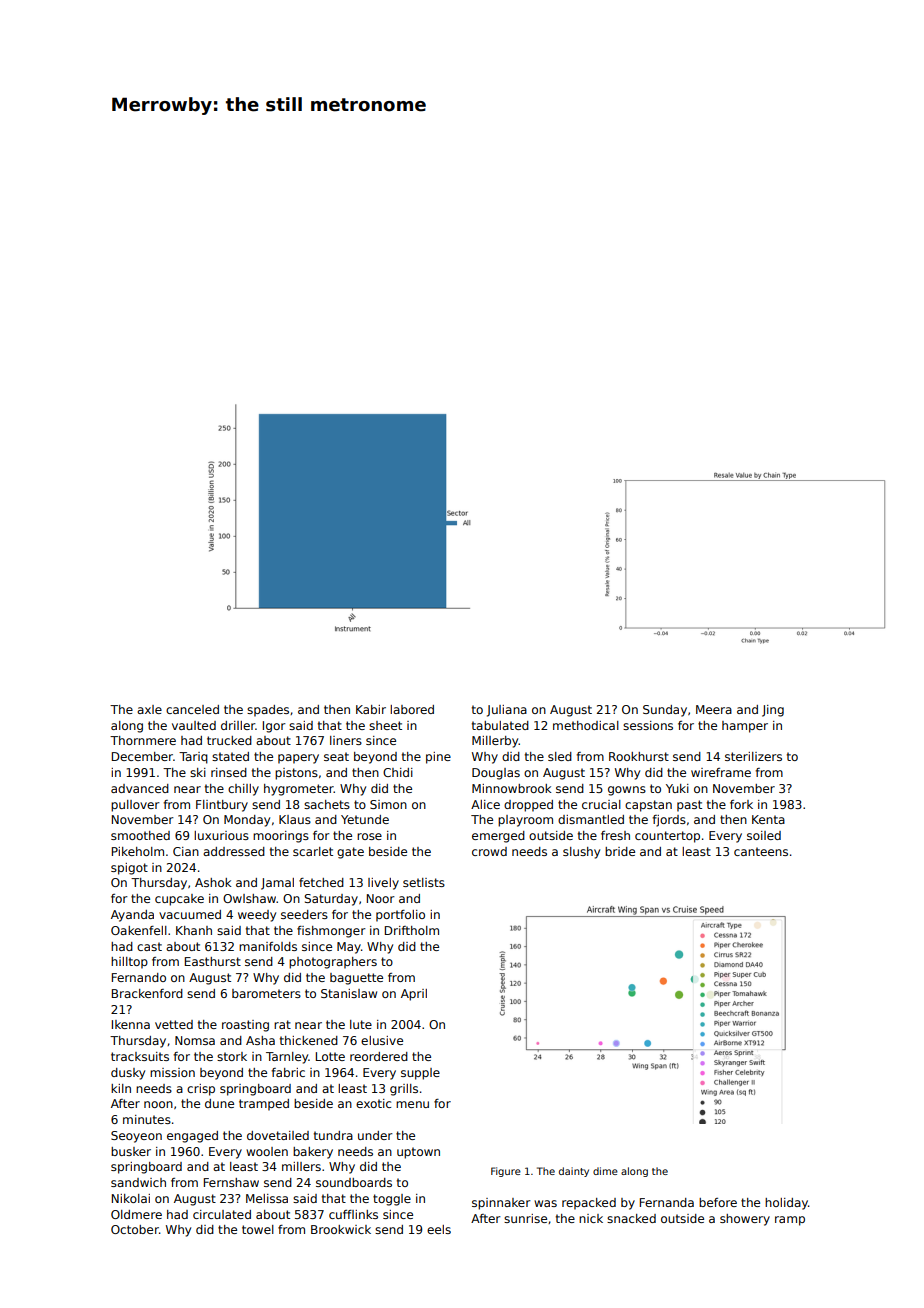  What do you see at coordinates (298, 759) in the screenshot?
I see `papery` at bounding box center [298, 759].
